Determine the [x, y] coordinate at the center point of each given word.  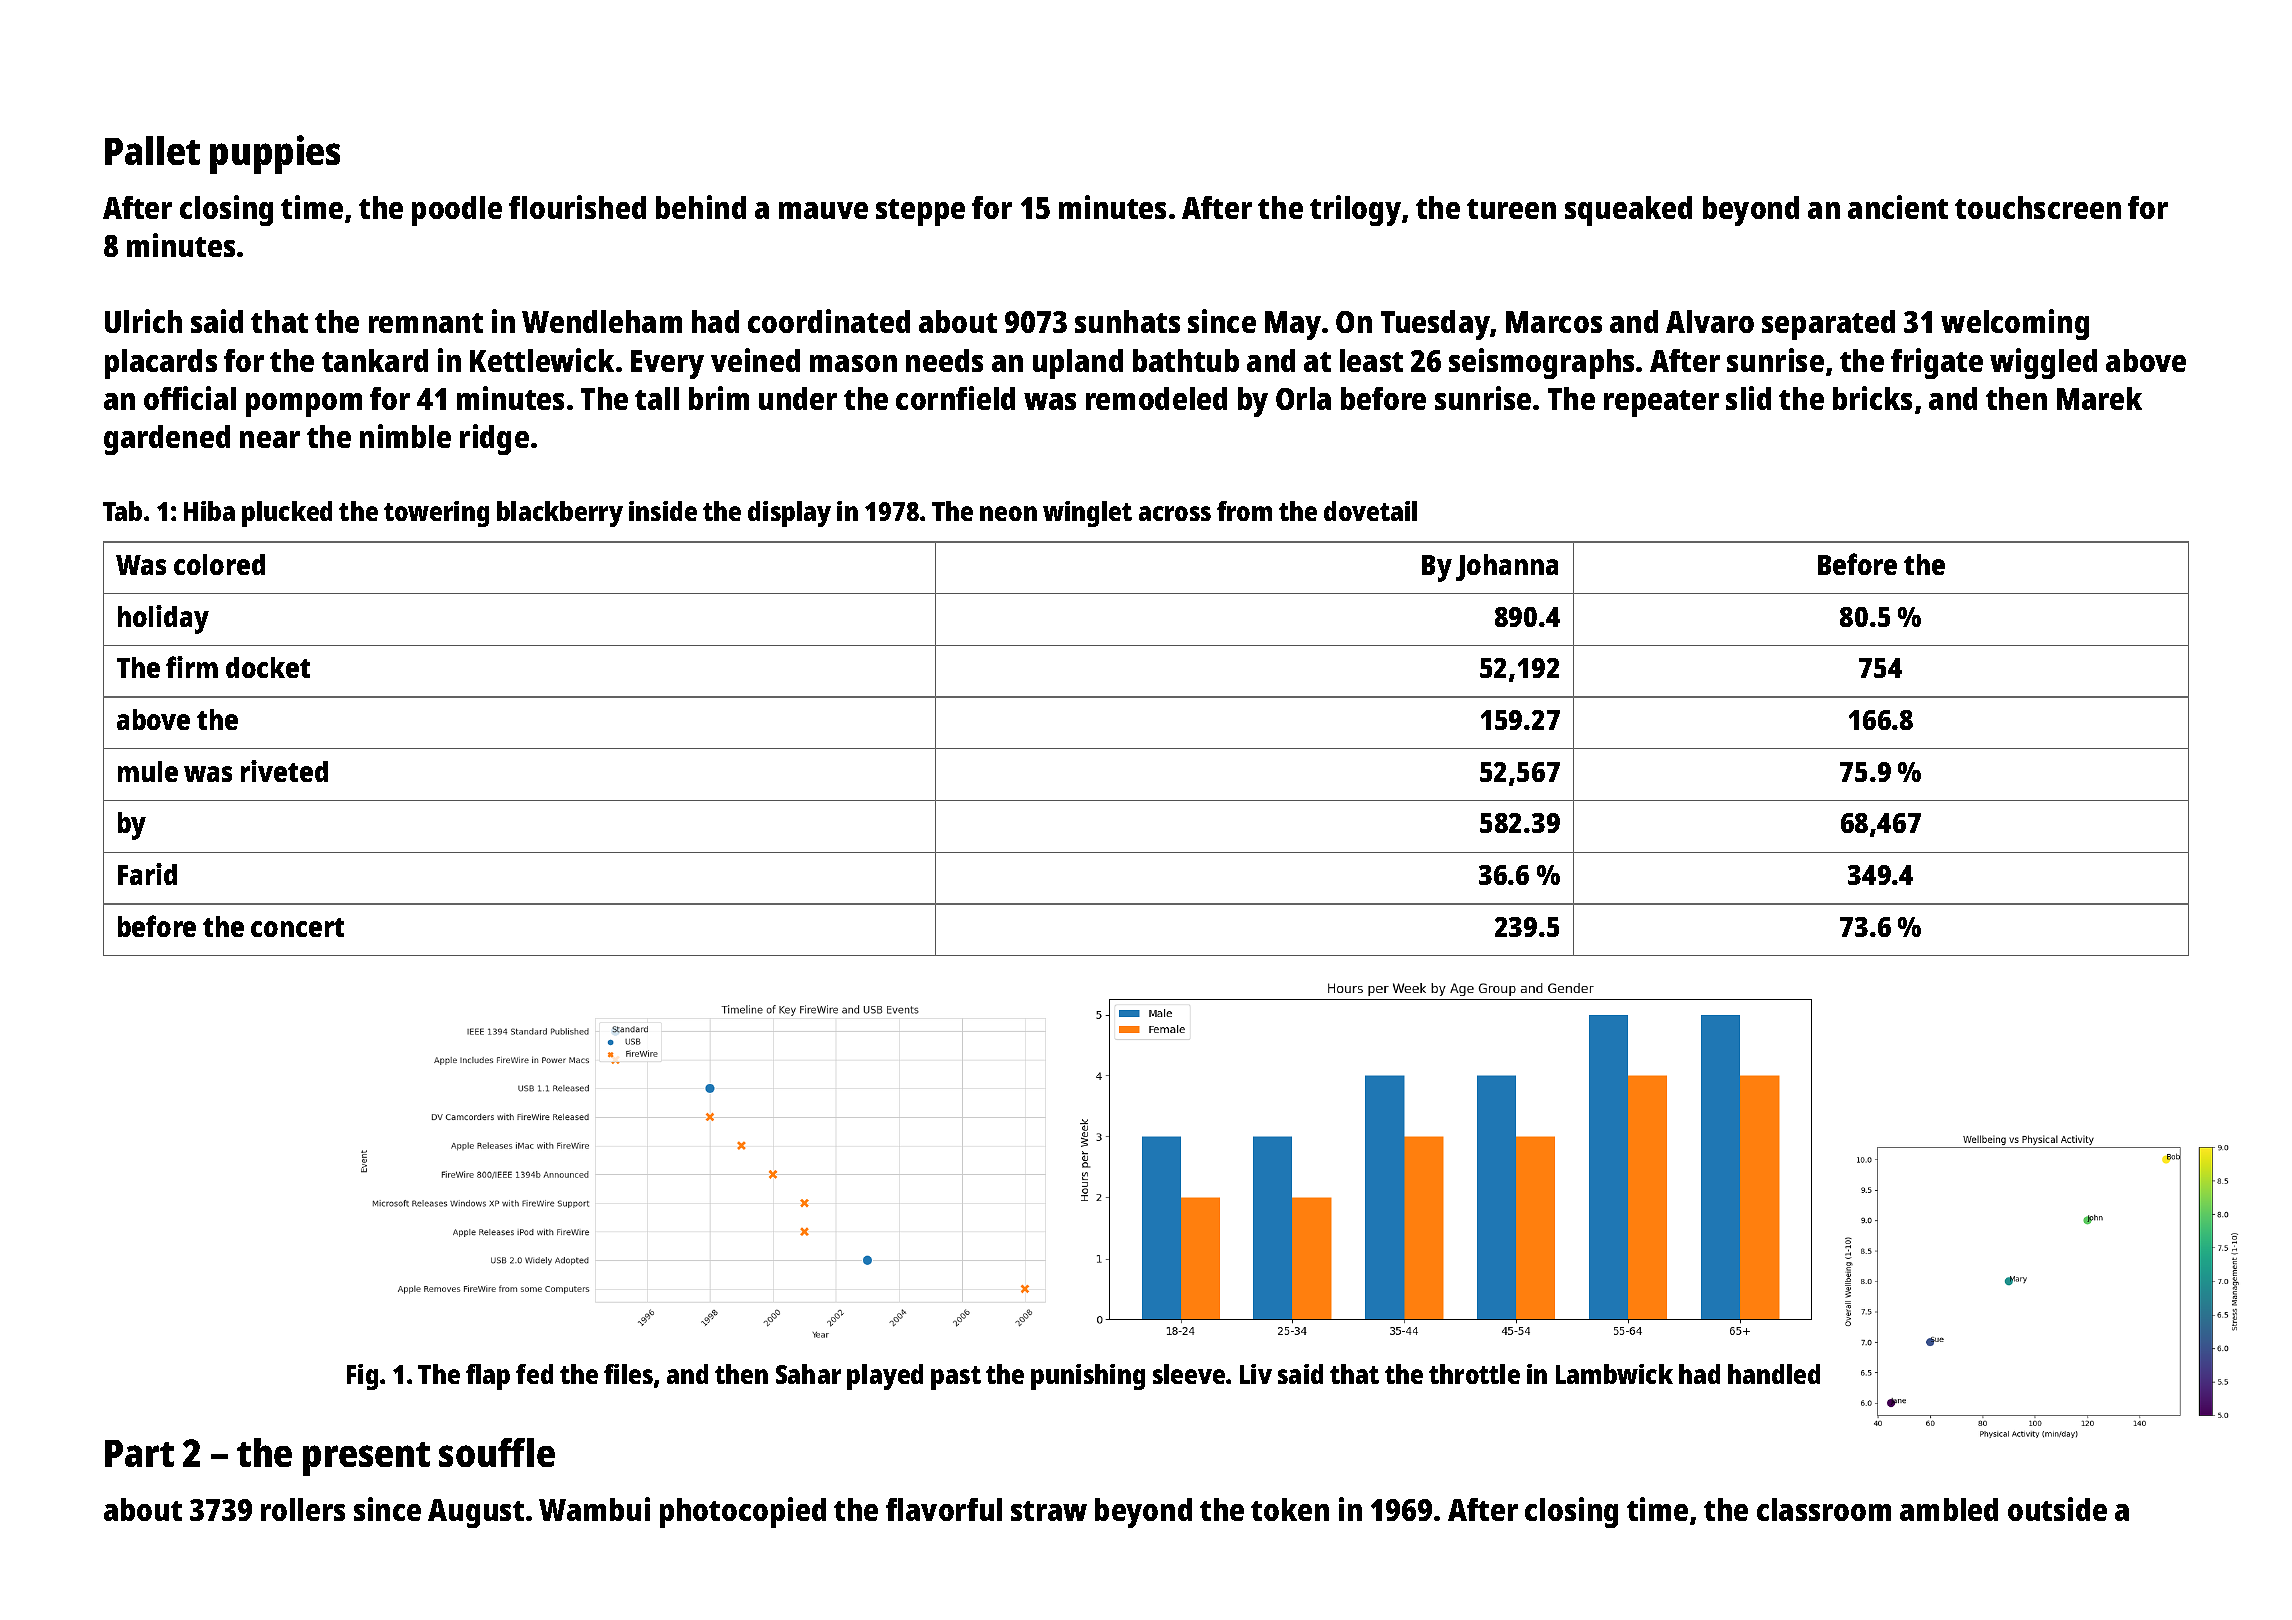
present [366, 1459]
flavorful [944, 1509]
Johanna [1507, 567]
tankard [375, 360]
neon [1008, 513]
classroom [1824, 1509]
